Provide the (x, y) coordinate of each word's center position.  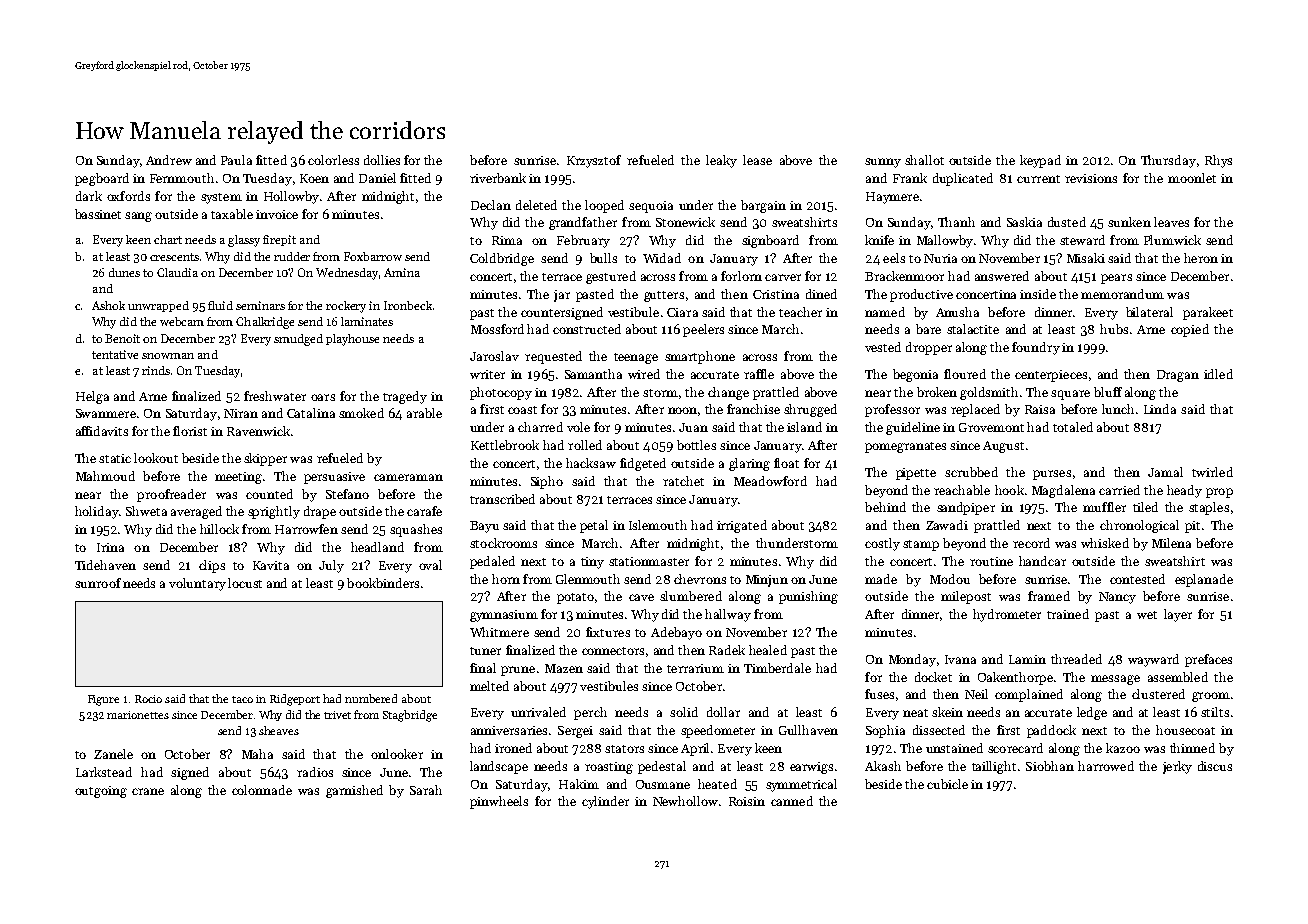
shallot (924, 160)
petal (594, 526)
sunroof (98, 583)
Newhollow (685, 801)
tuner (485, 651)
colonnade (262, 790)
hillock (219, 529)
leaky (721, 161)
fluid (220, 305)
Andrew (169, 160)
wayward (1153, 660)
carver (783, 277)
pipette (916, 474)
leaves (1171, 222)
